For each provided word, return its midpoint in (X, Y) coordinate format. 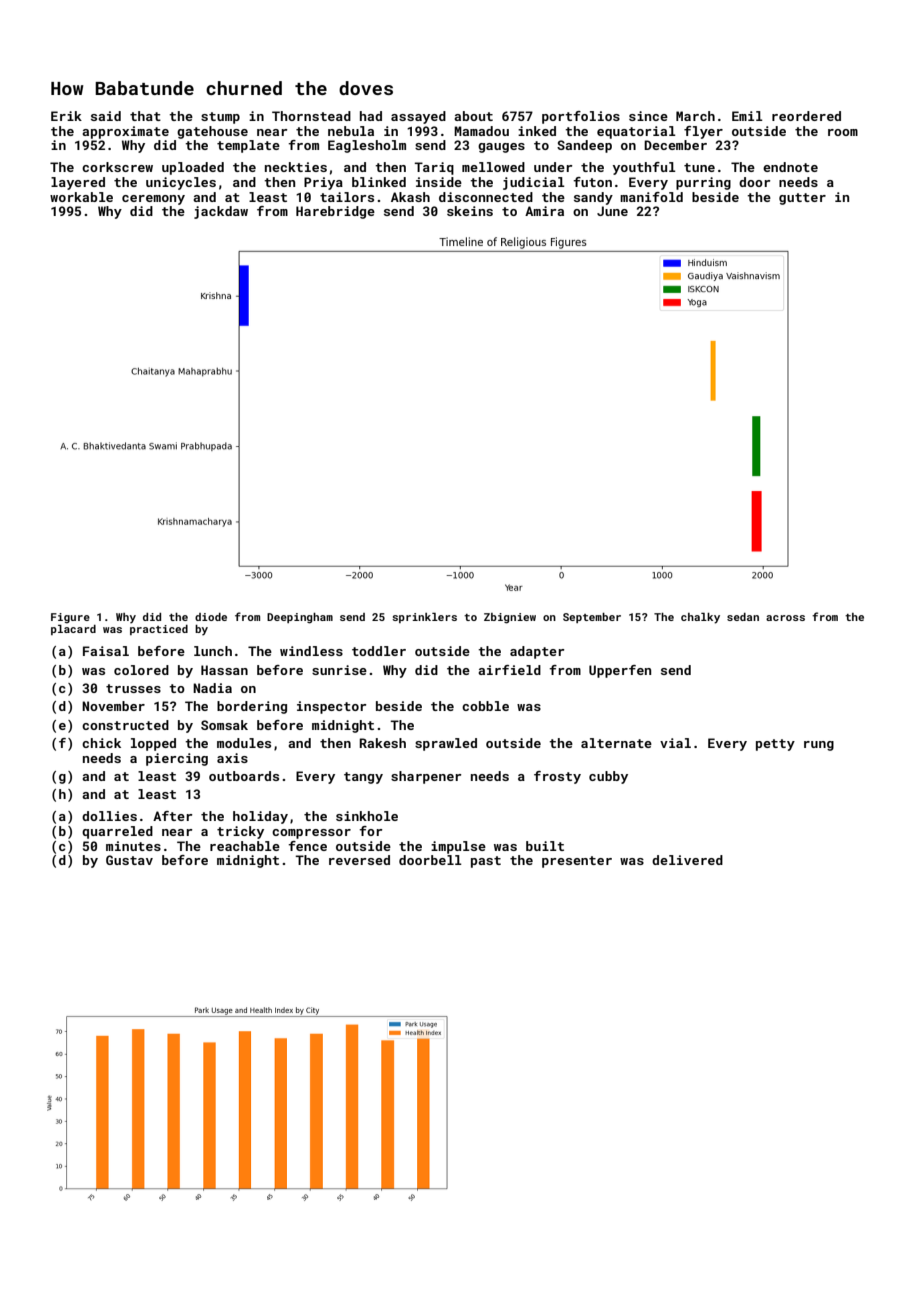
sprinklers (424, 618)
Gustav (129, 860)
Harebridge (335, 212)
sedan (743, 617)
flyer (703, 132)
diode (211, 617)
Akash (410, 197)
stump (220, 118)
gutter (802, 199)
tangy (363, 778)
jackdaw (221, 212)
